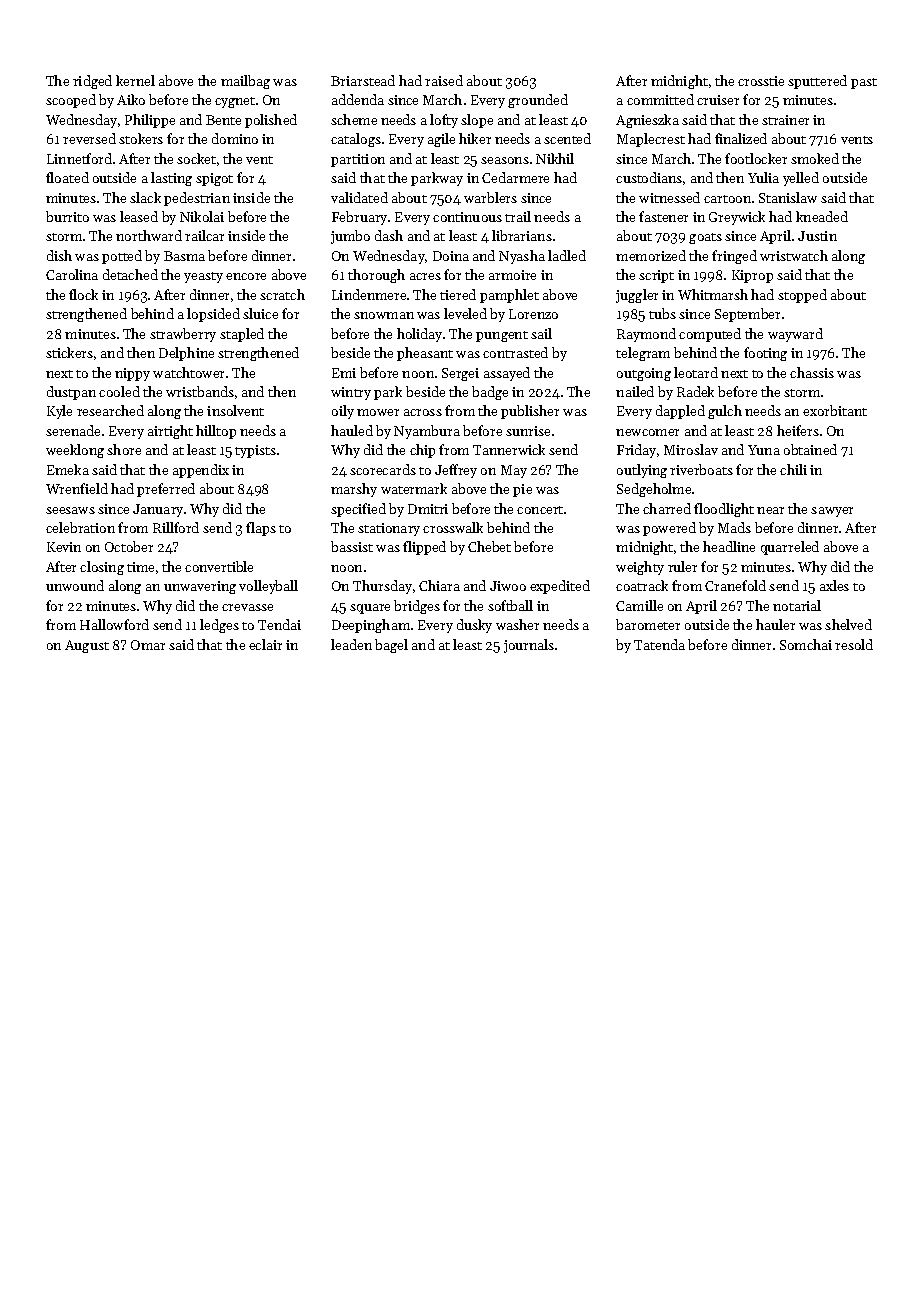 This screenshot has width=924, height=1308. What do you see at coordinates (507, 374) in the screenshot?
I see `assayed` at bounding box center [507, 374].
